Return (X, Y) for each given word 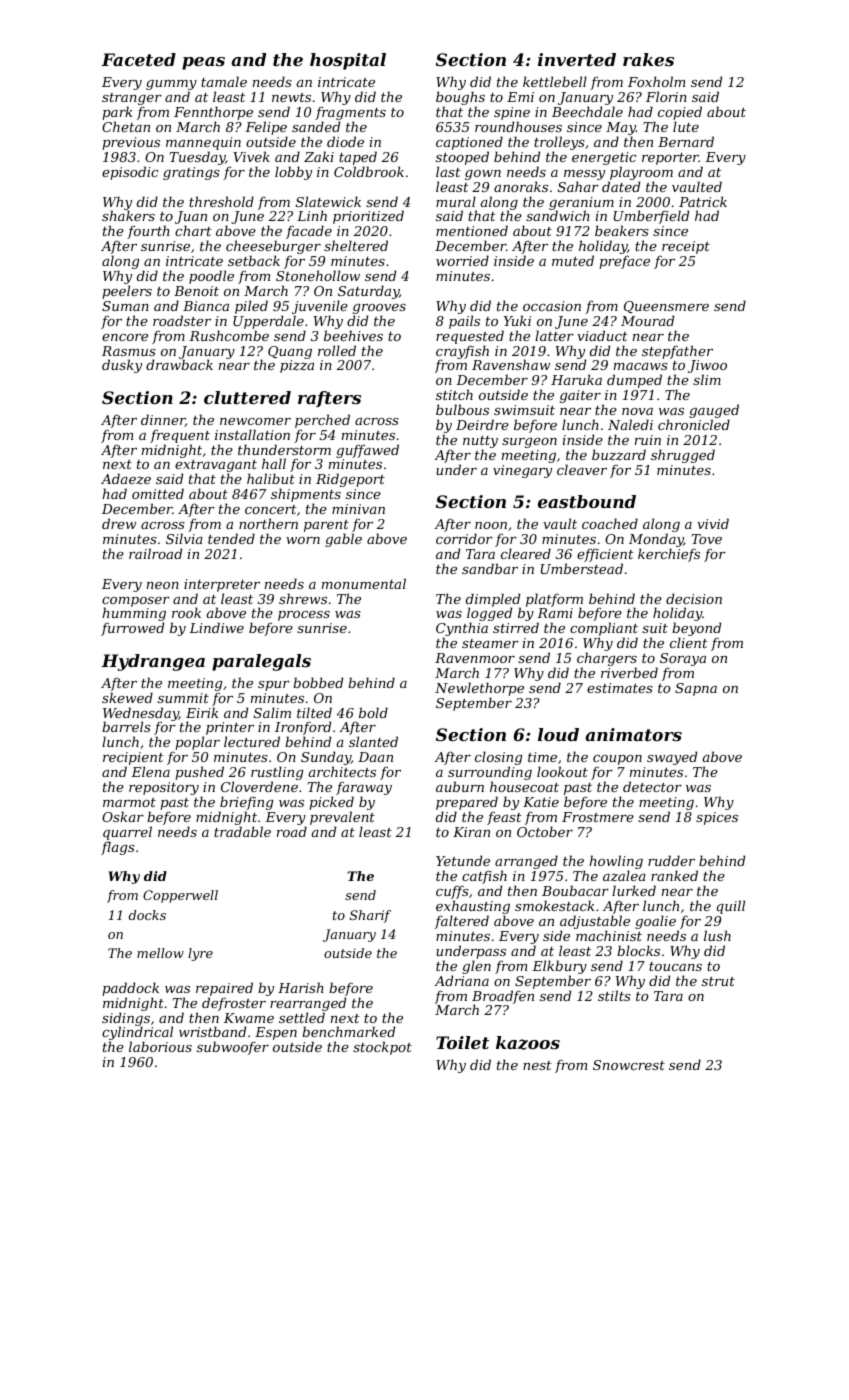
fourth (148, 232)
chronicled (694, 424)
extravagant (216, 467)
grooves (379, 309)
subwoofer (233, 1048)
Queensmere (666, 307)
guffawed (367, 451)
